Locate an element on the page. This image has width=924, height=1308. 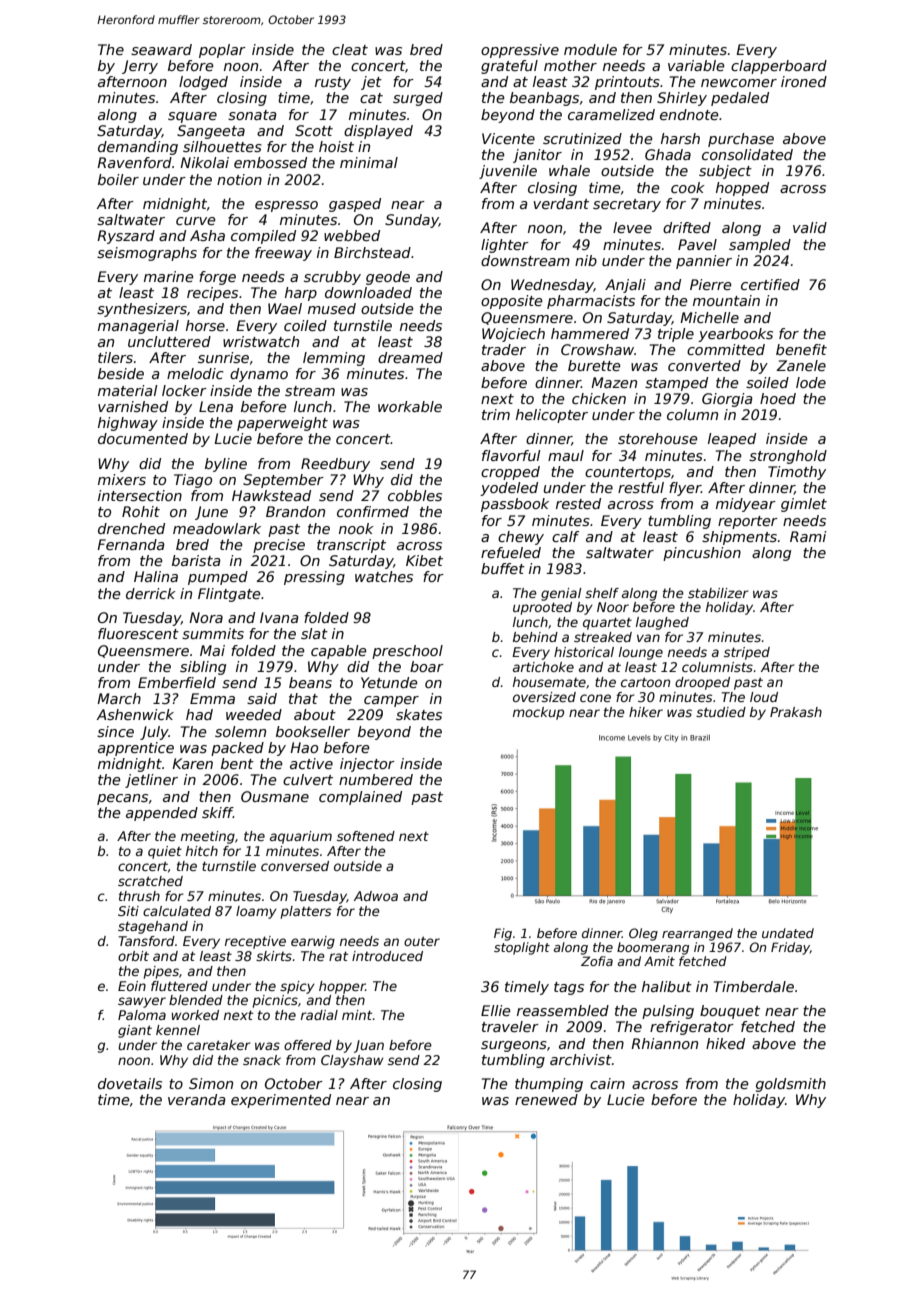
Ryszard is located at coordinates (126, 237).
